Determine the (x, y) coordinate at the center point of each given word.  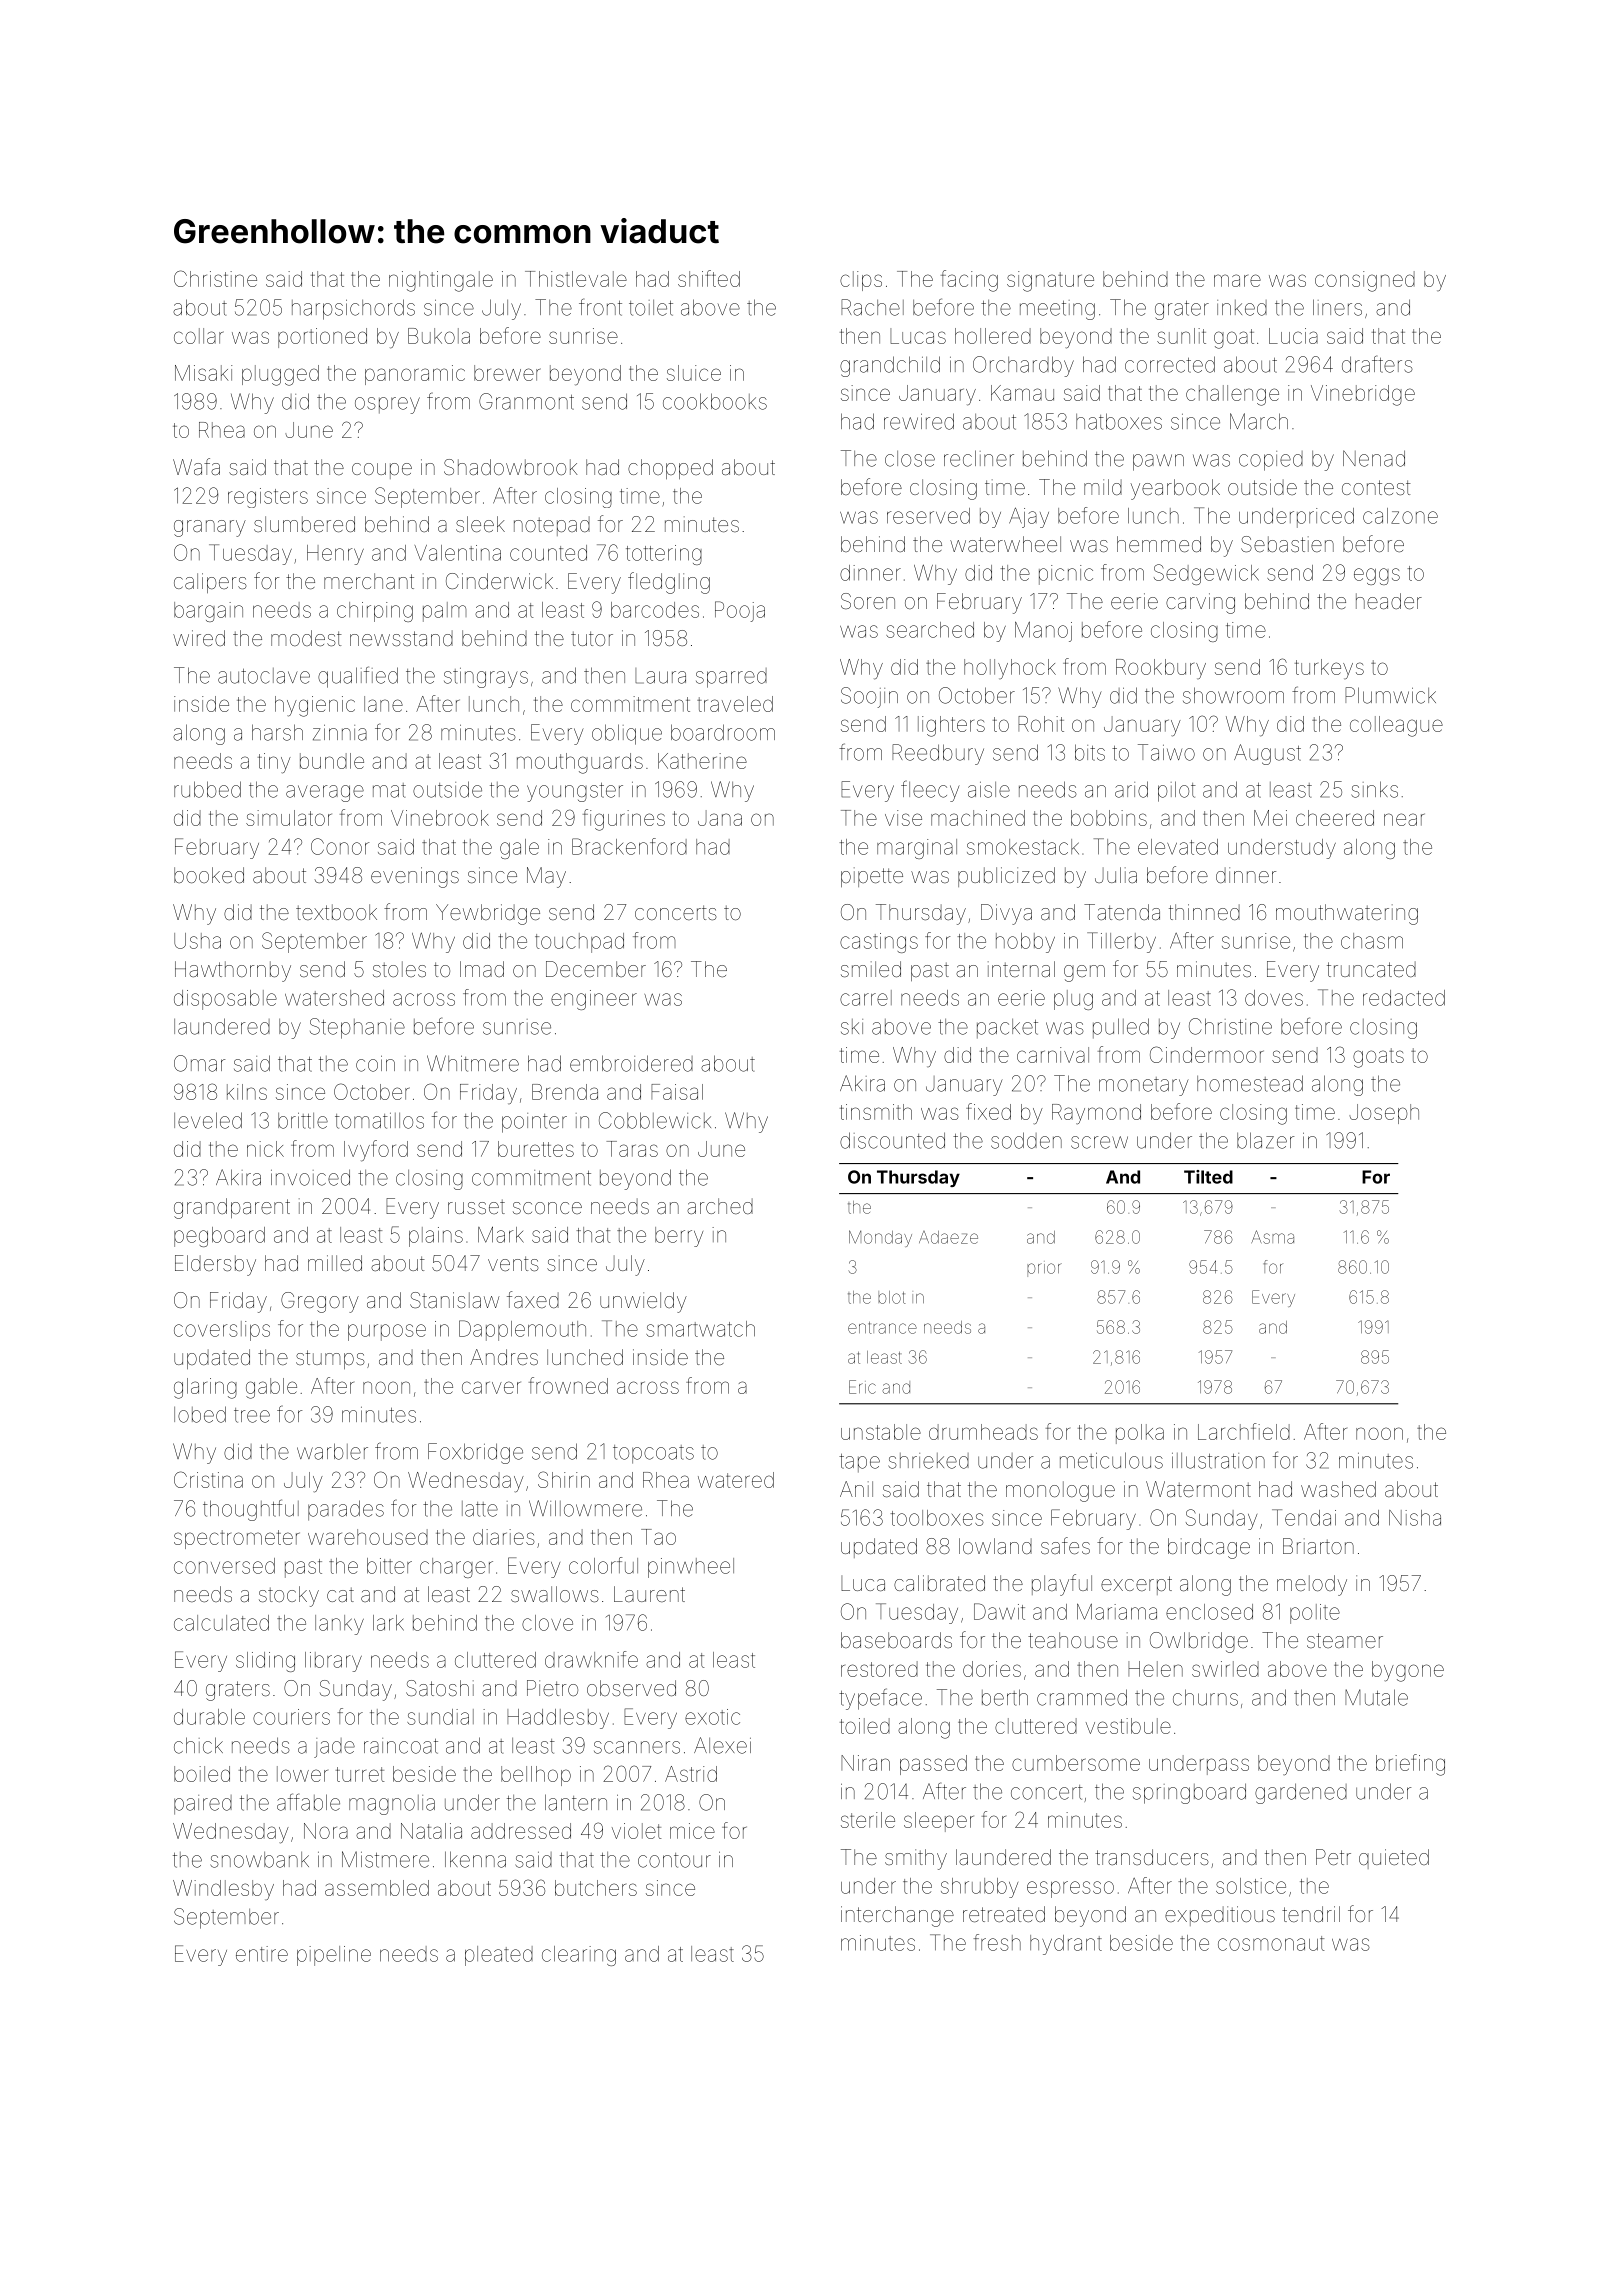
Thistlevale (576, 279)
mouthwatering (1347, 914)
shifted (709, 278)
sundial (440, 1717)
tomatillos (379, 1121)
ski (852, 1027)
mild (1103, 487)
